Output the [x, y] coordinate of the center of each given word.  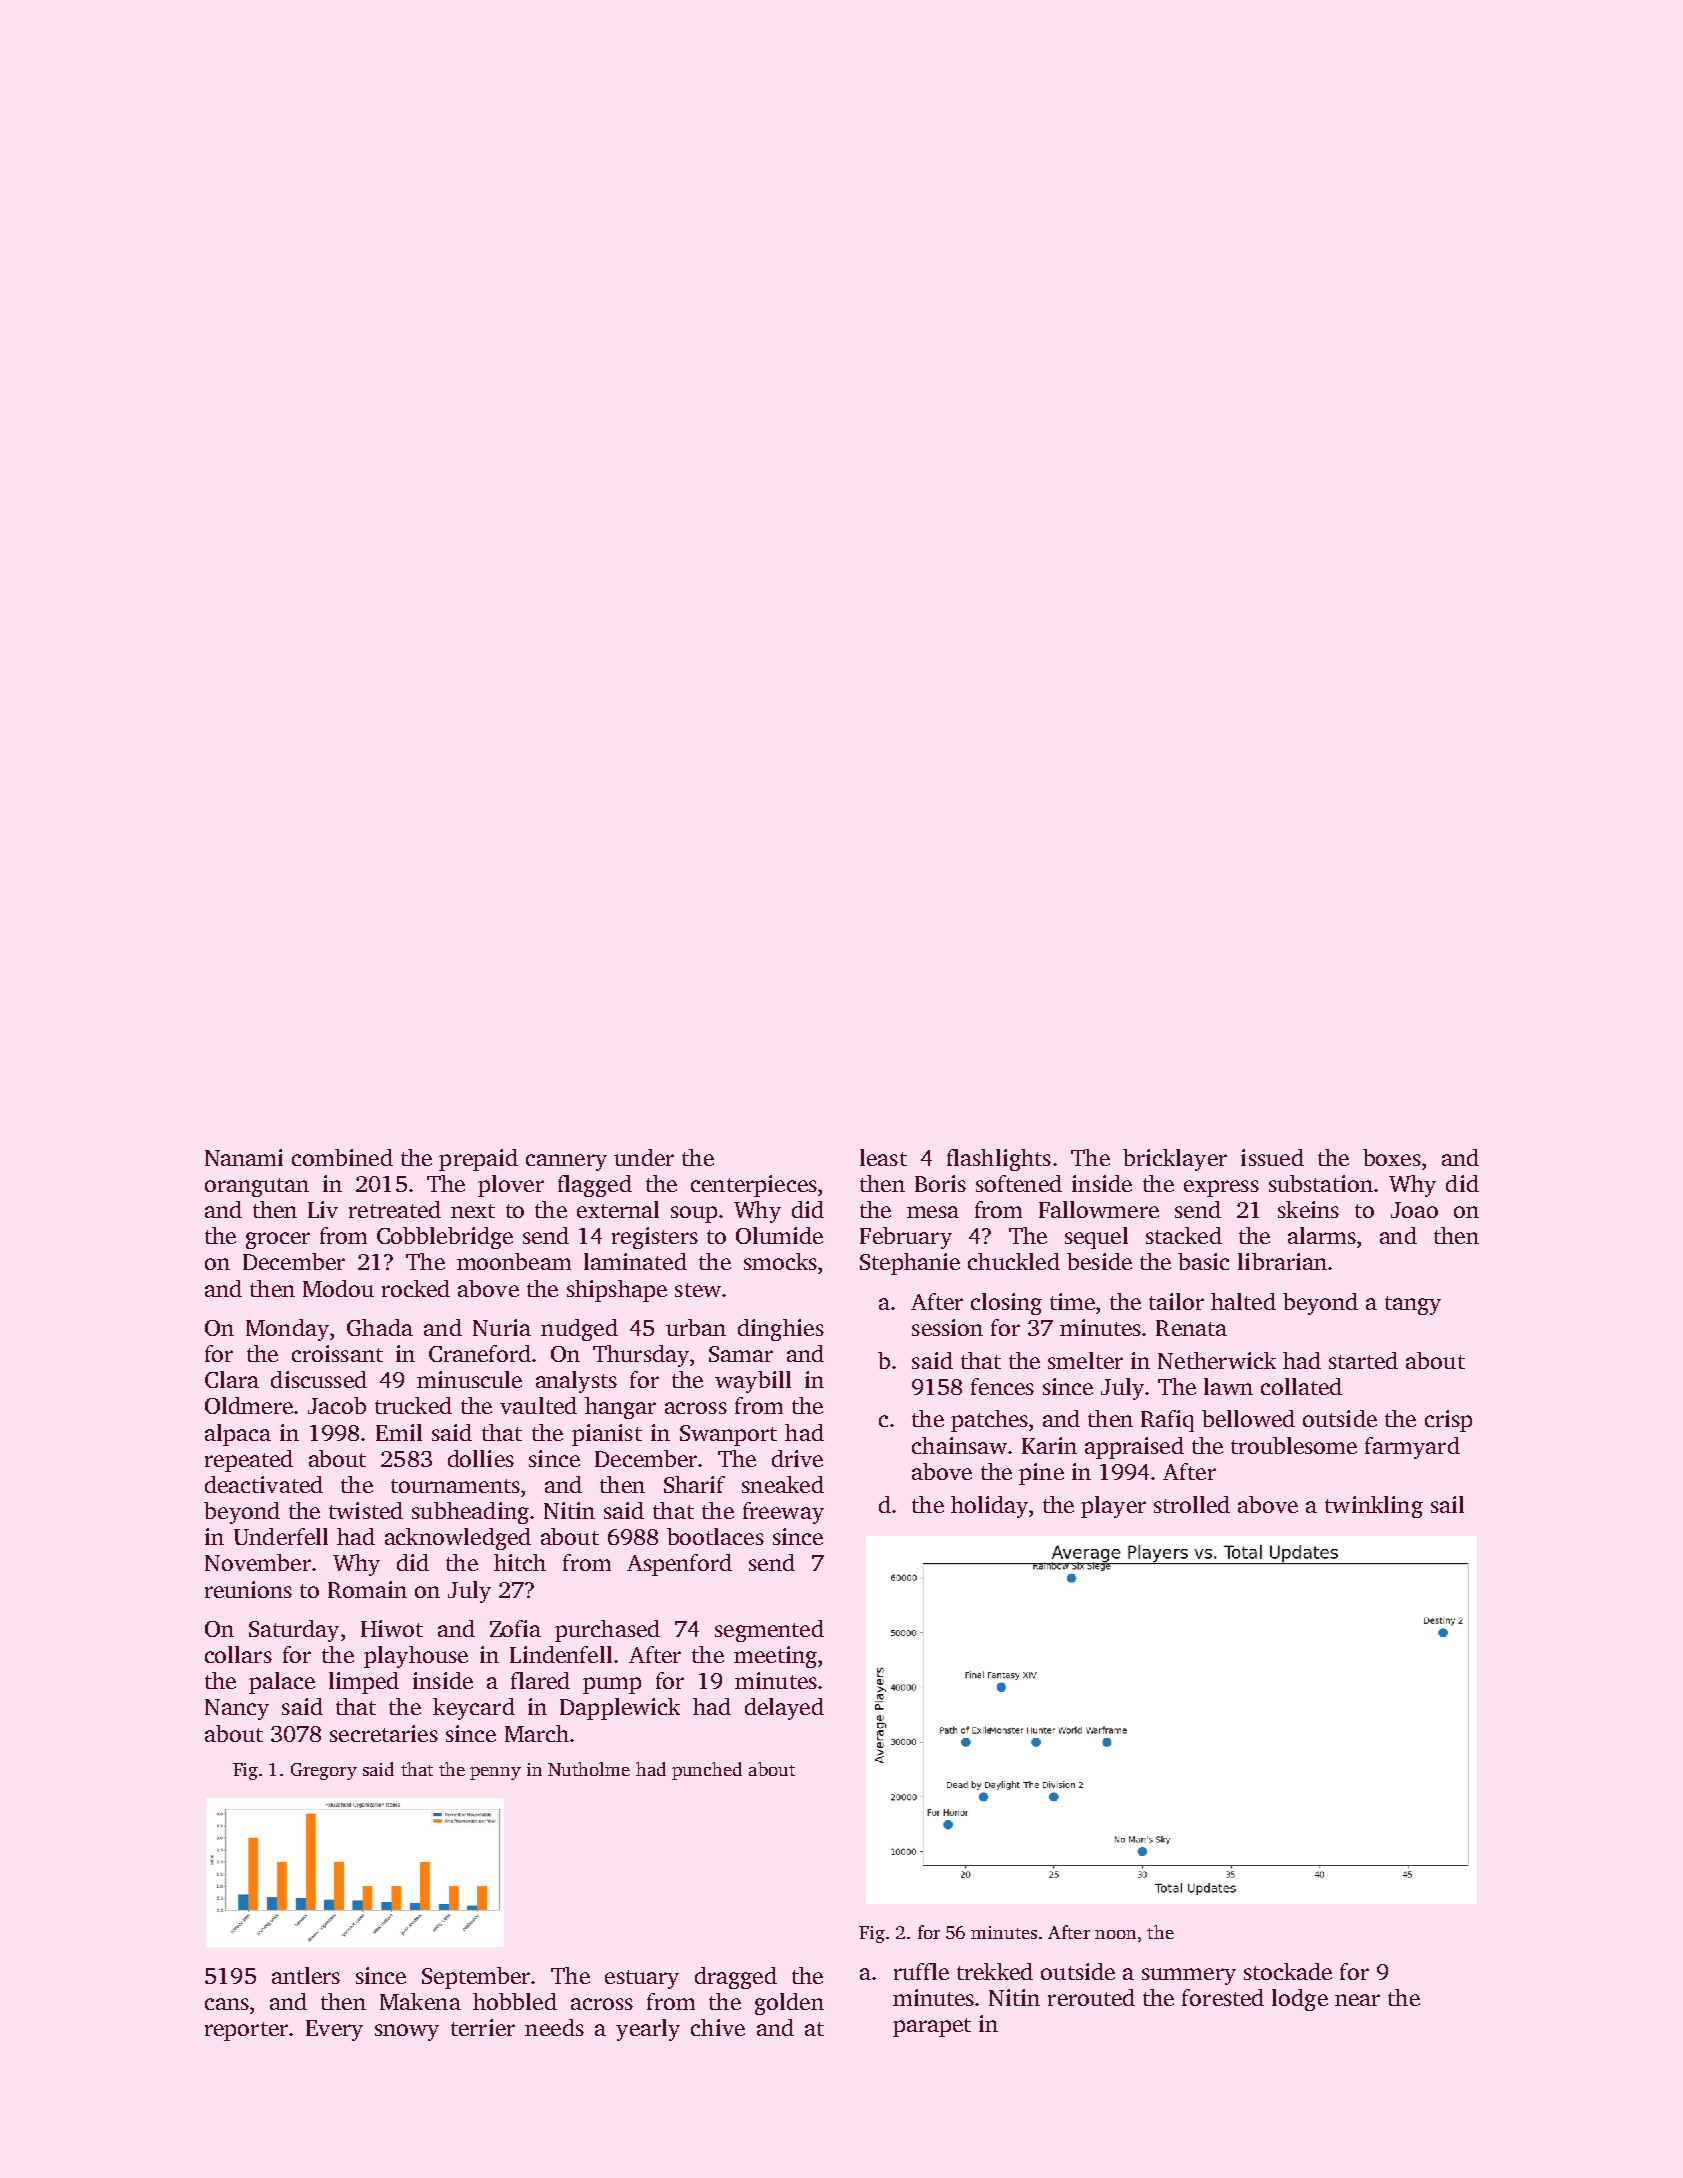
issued [1272, 1157]
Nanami [244, 1157]
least [883, 1157]
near [1357, 2000]
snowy [407, 2032]
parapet [932, 2027]
